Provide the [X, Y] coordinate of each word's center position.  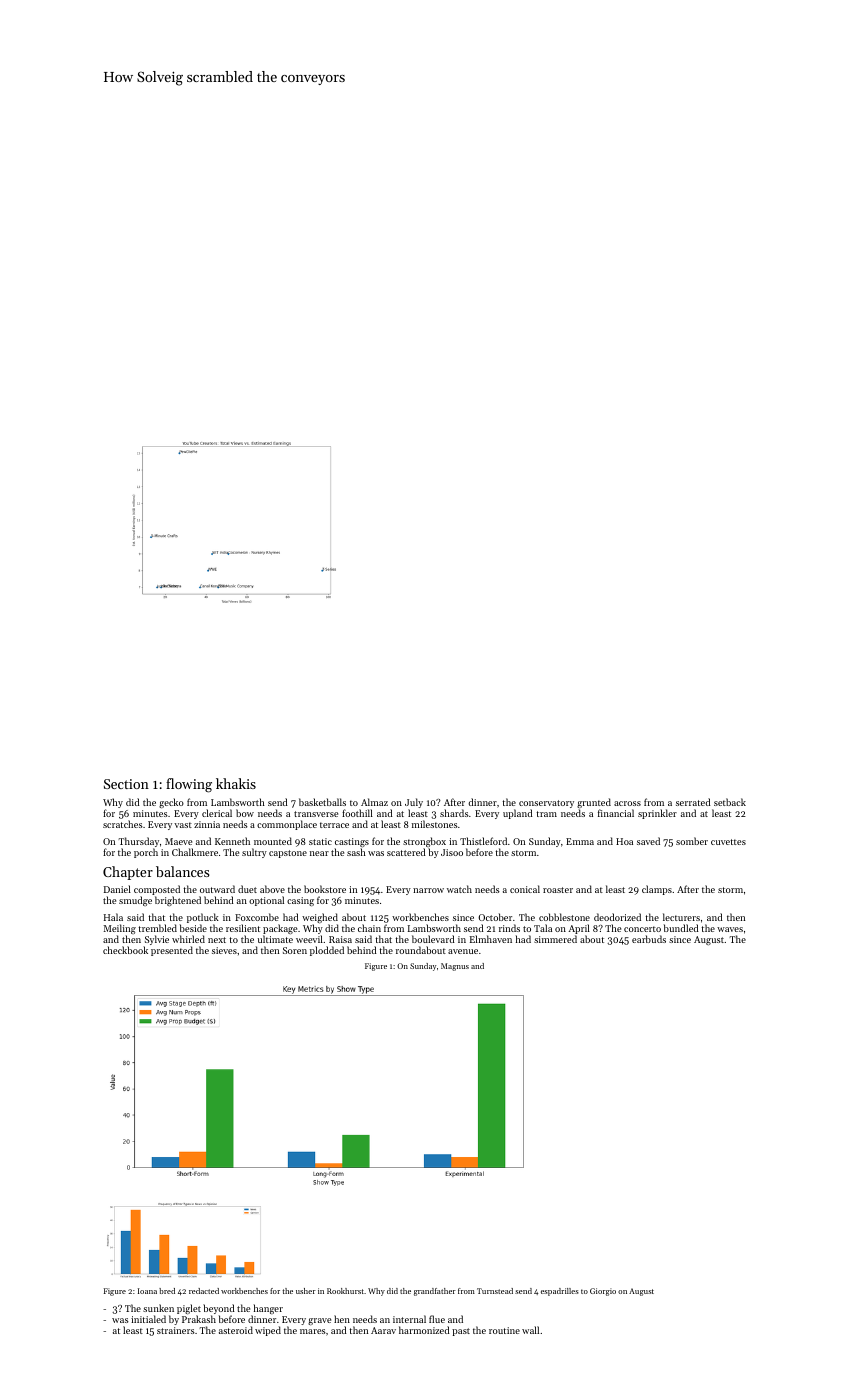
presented [172, 951]
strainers [176, 1330]
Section [126, 784]
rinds [509, 928]
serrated [693, 802]
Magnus [455, 967]
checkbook [125, 950]
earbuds [649, 939]
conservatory [546, 805]
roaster [558, 890]
